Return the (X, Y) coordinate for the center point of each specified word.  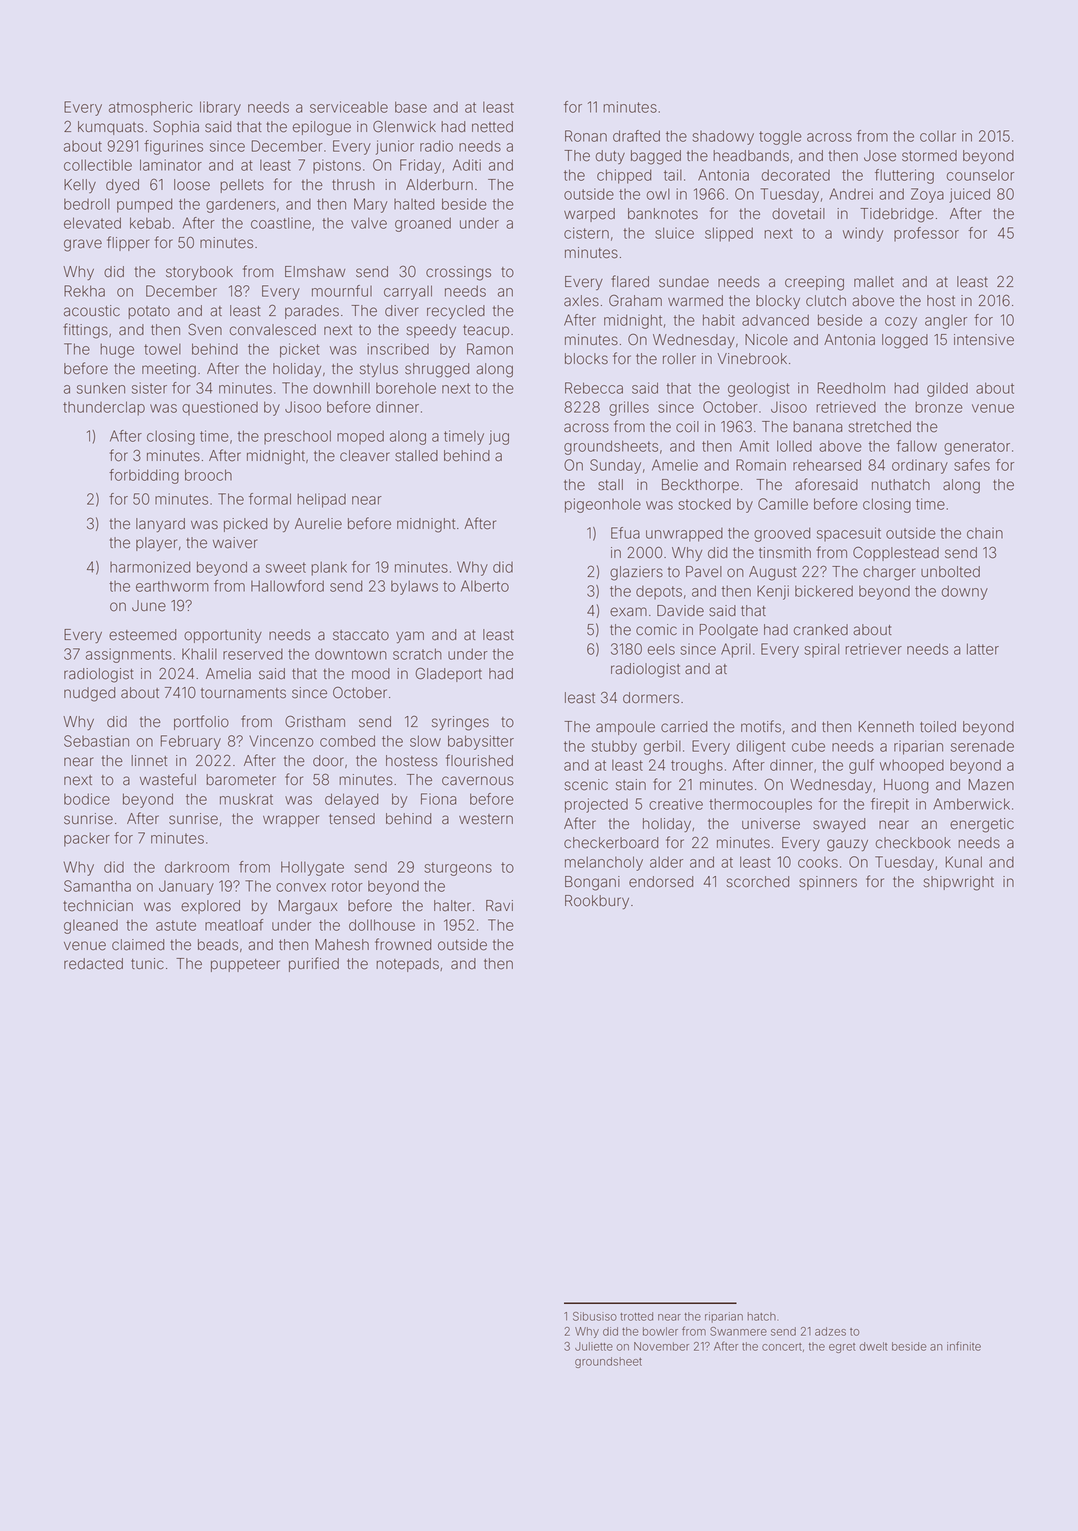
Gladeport (448, 674)
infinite (964, 1346)
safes (972, 465)
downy (965, 592)
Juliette (594, 1346)
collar (938, 136)
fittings (85, 331)
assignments (129, 655)
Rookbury (597, 902)
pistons (337, 166)
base (411, 107)
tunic (147, 964)
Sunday (615, 466)
